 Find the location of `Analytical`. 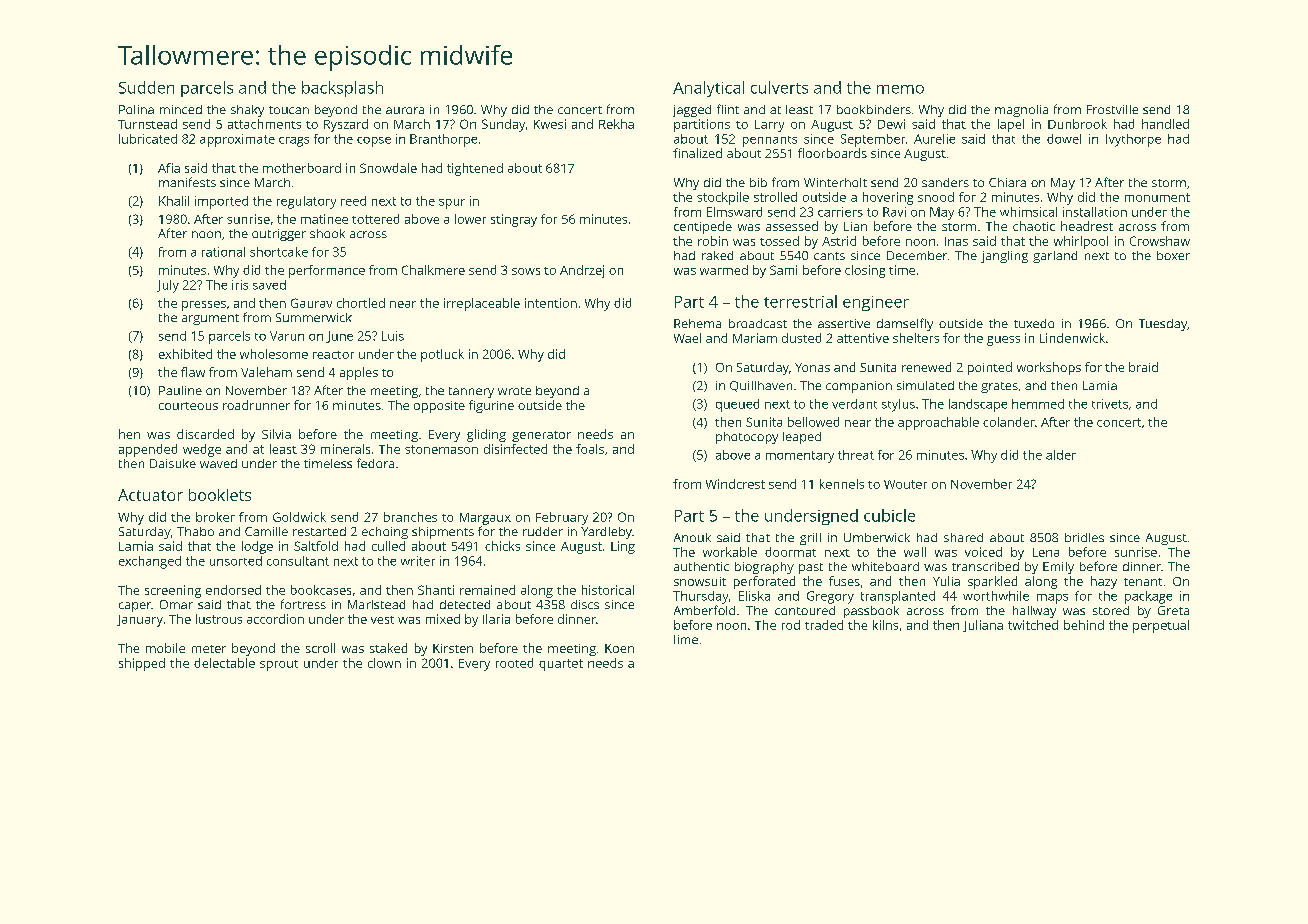

Analytical is located at coordinates (708, 89).
